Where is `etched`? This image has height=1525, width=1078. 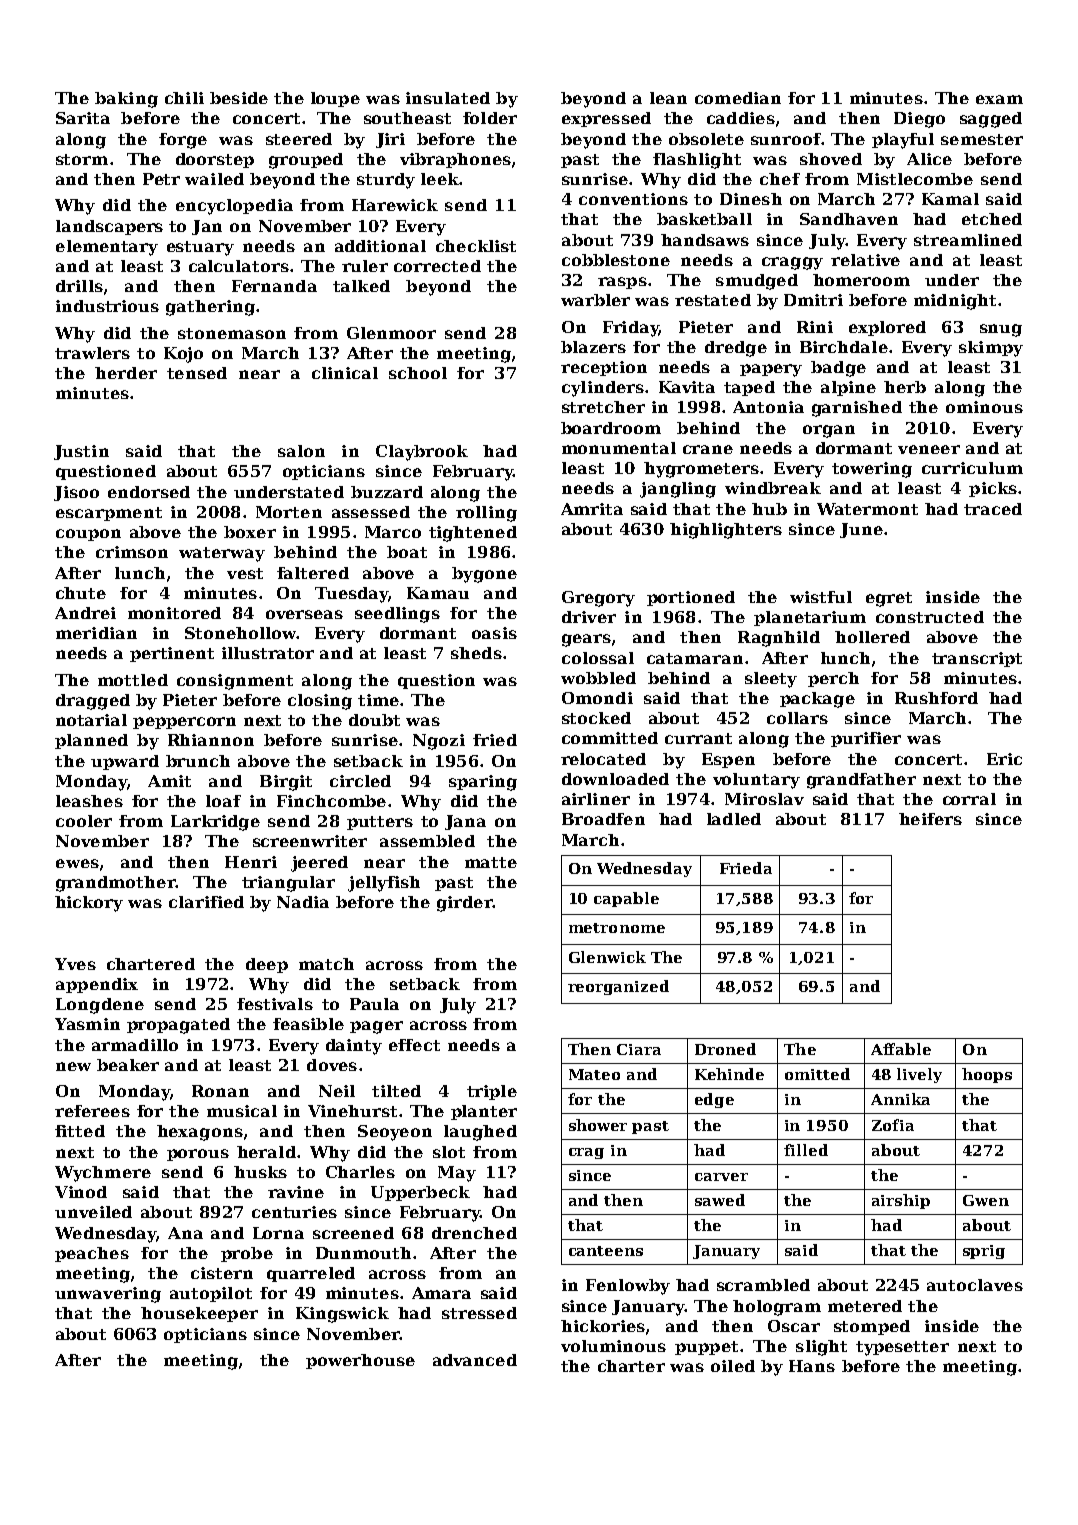
etched is located at coordinates (992, 219).
